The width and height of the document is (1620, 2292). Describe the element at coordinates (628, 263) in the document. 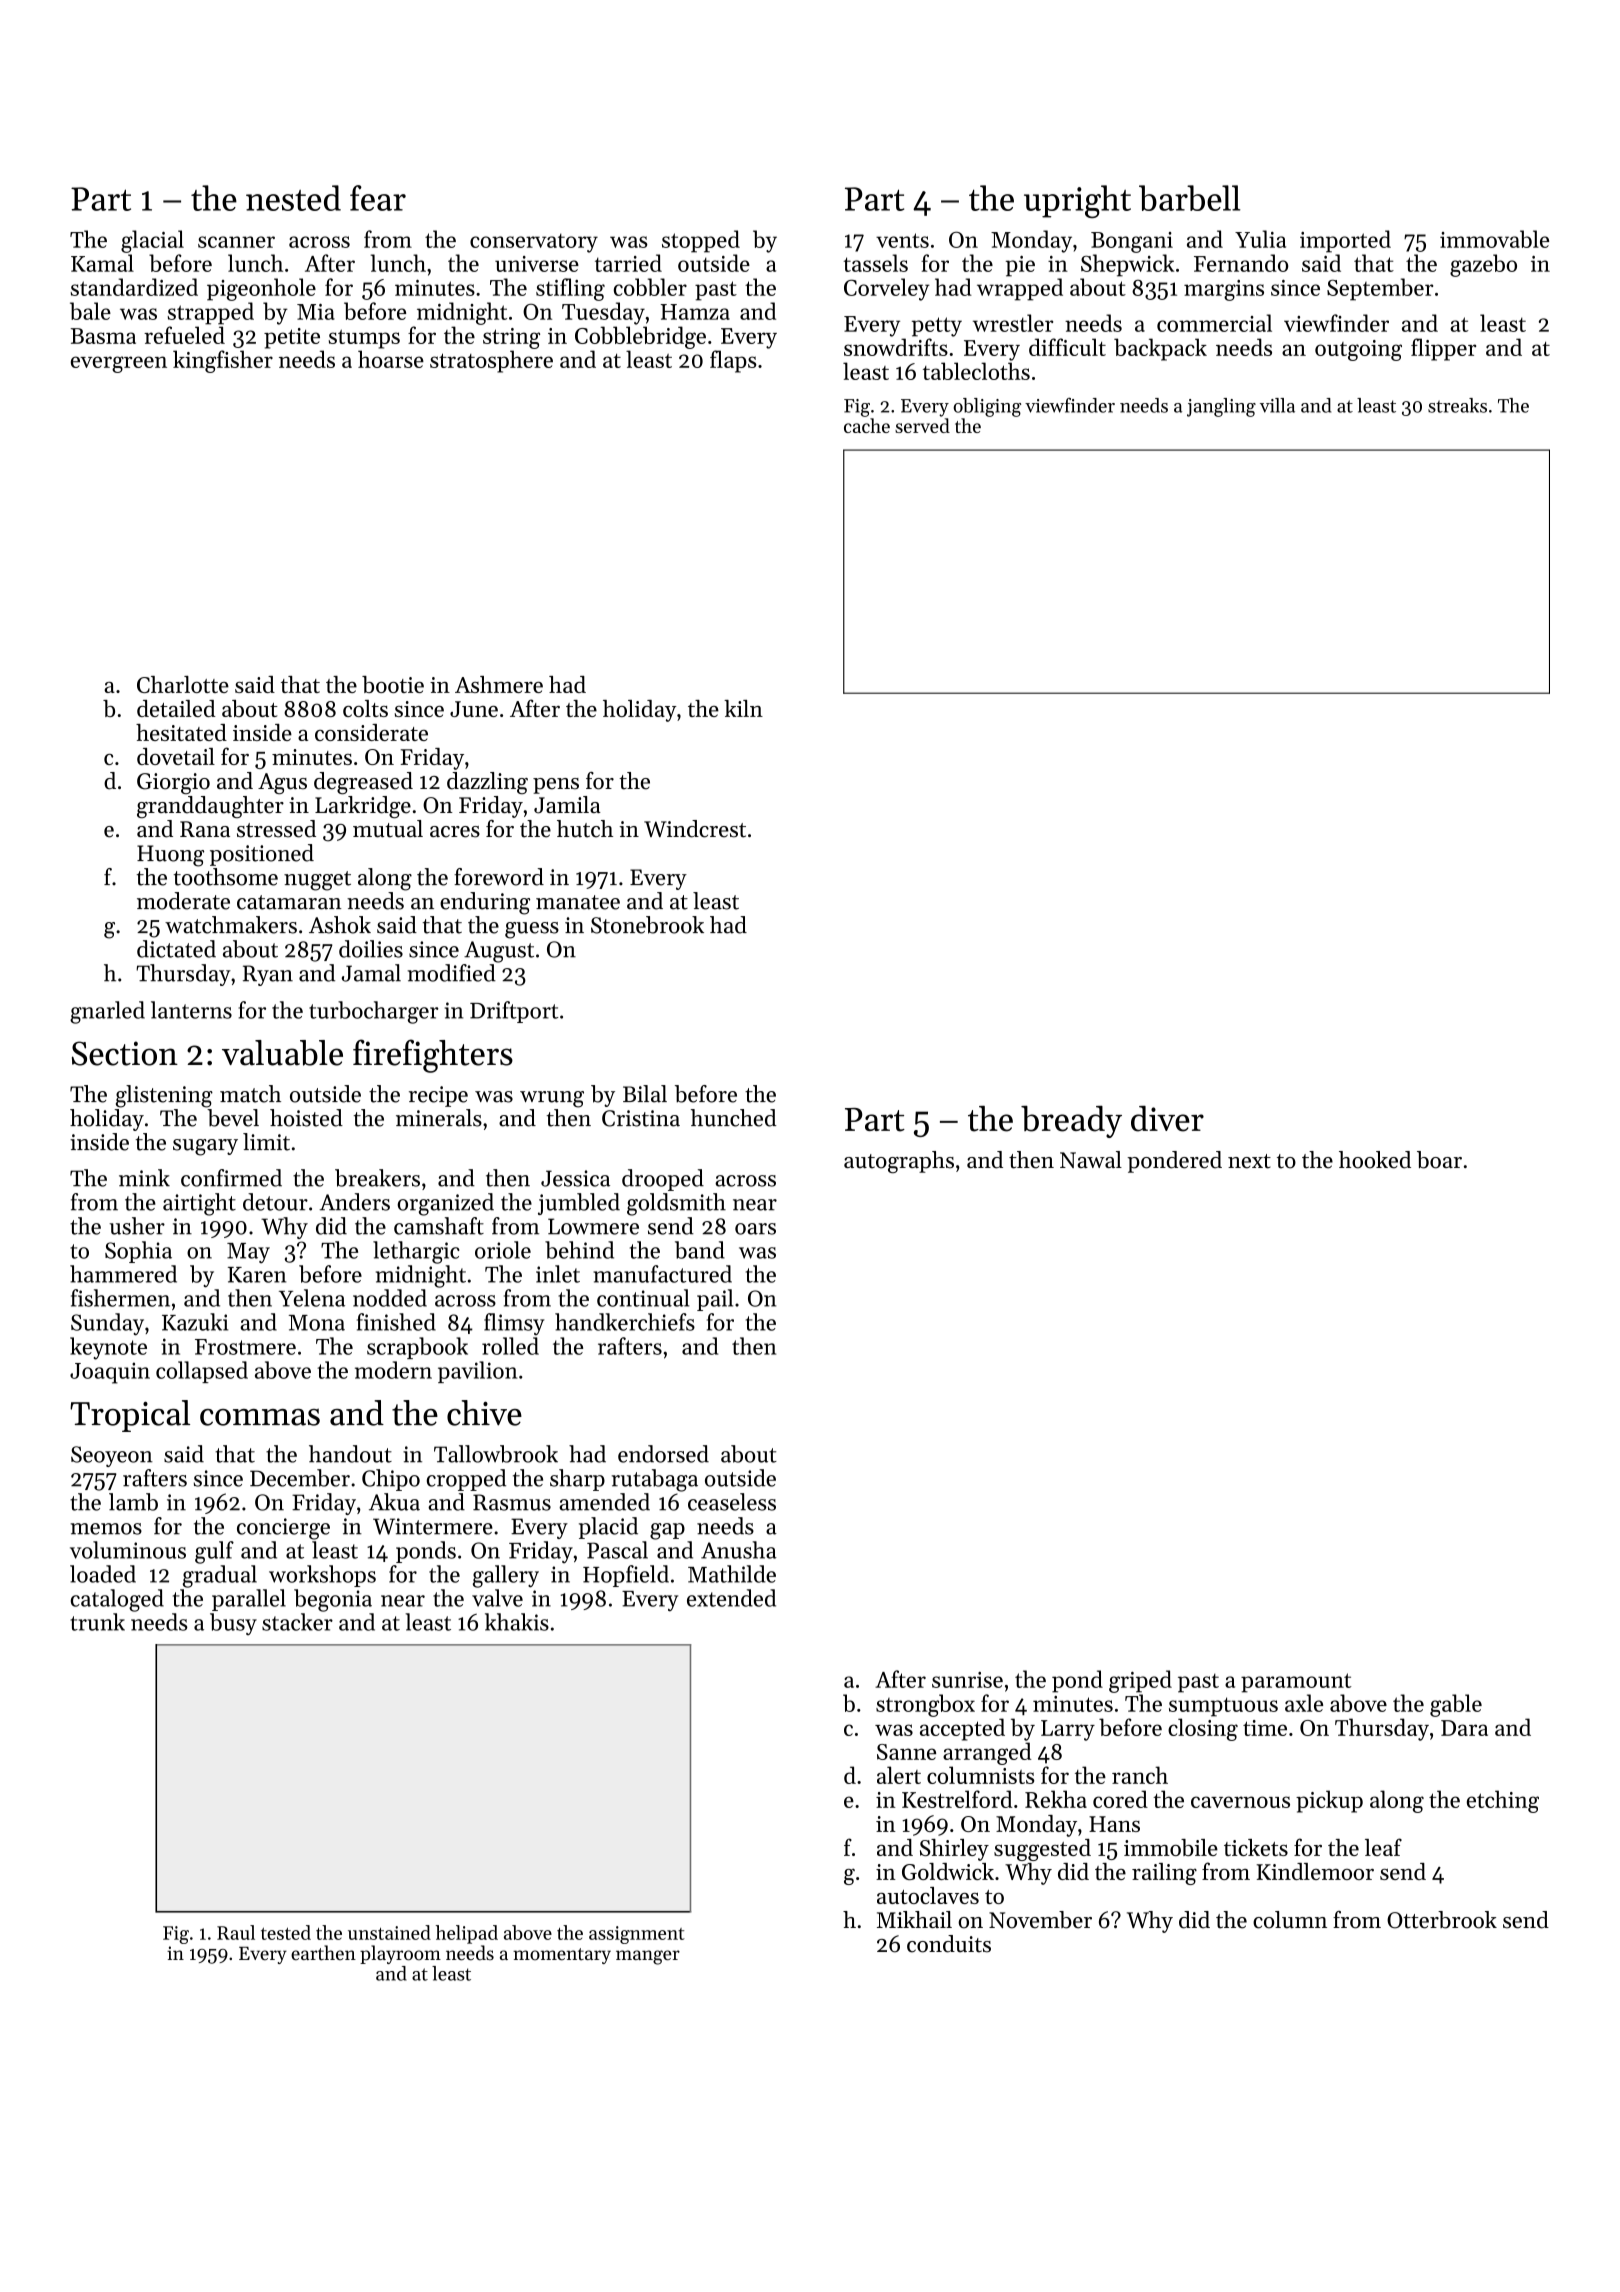

I see `tarried` at that location.
